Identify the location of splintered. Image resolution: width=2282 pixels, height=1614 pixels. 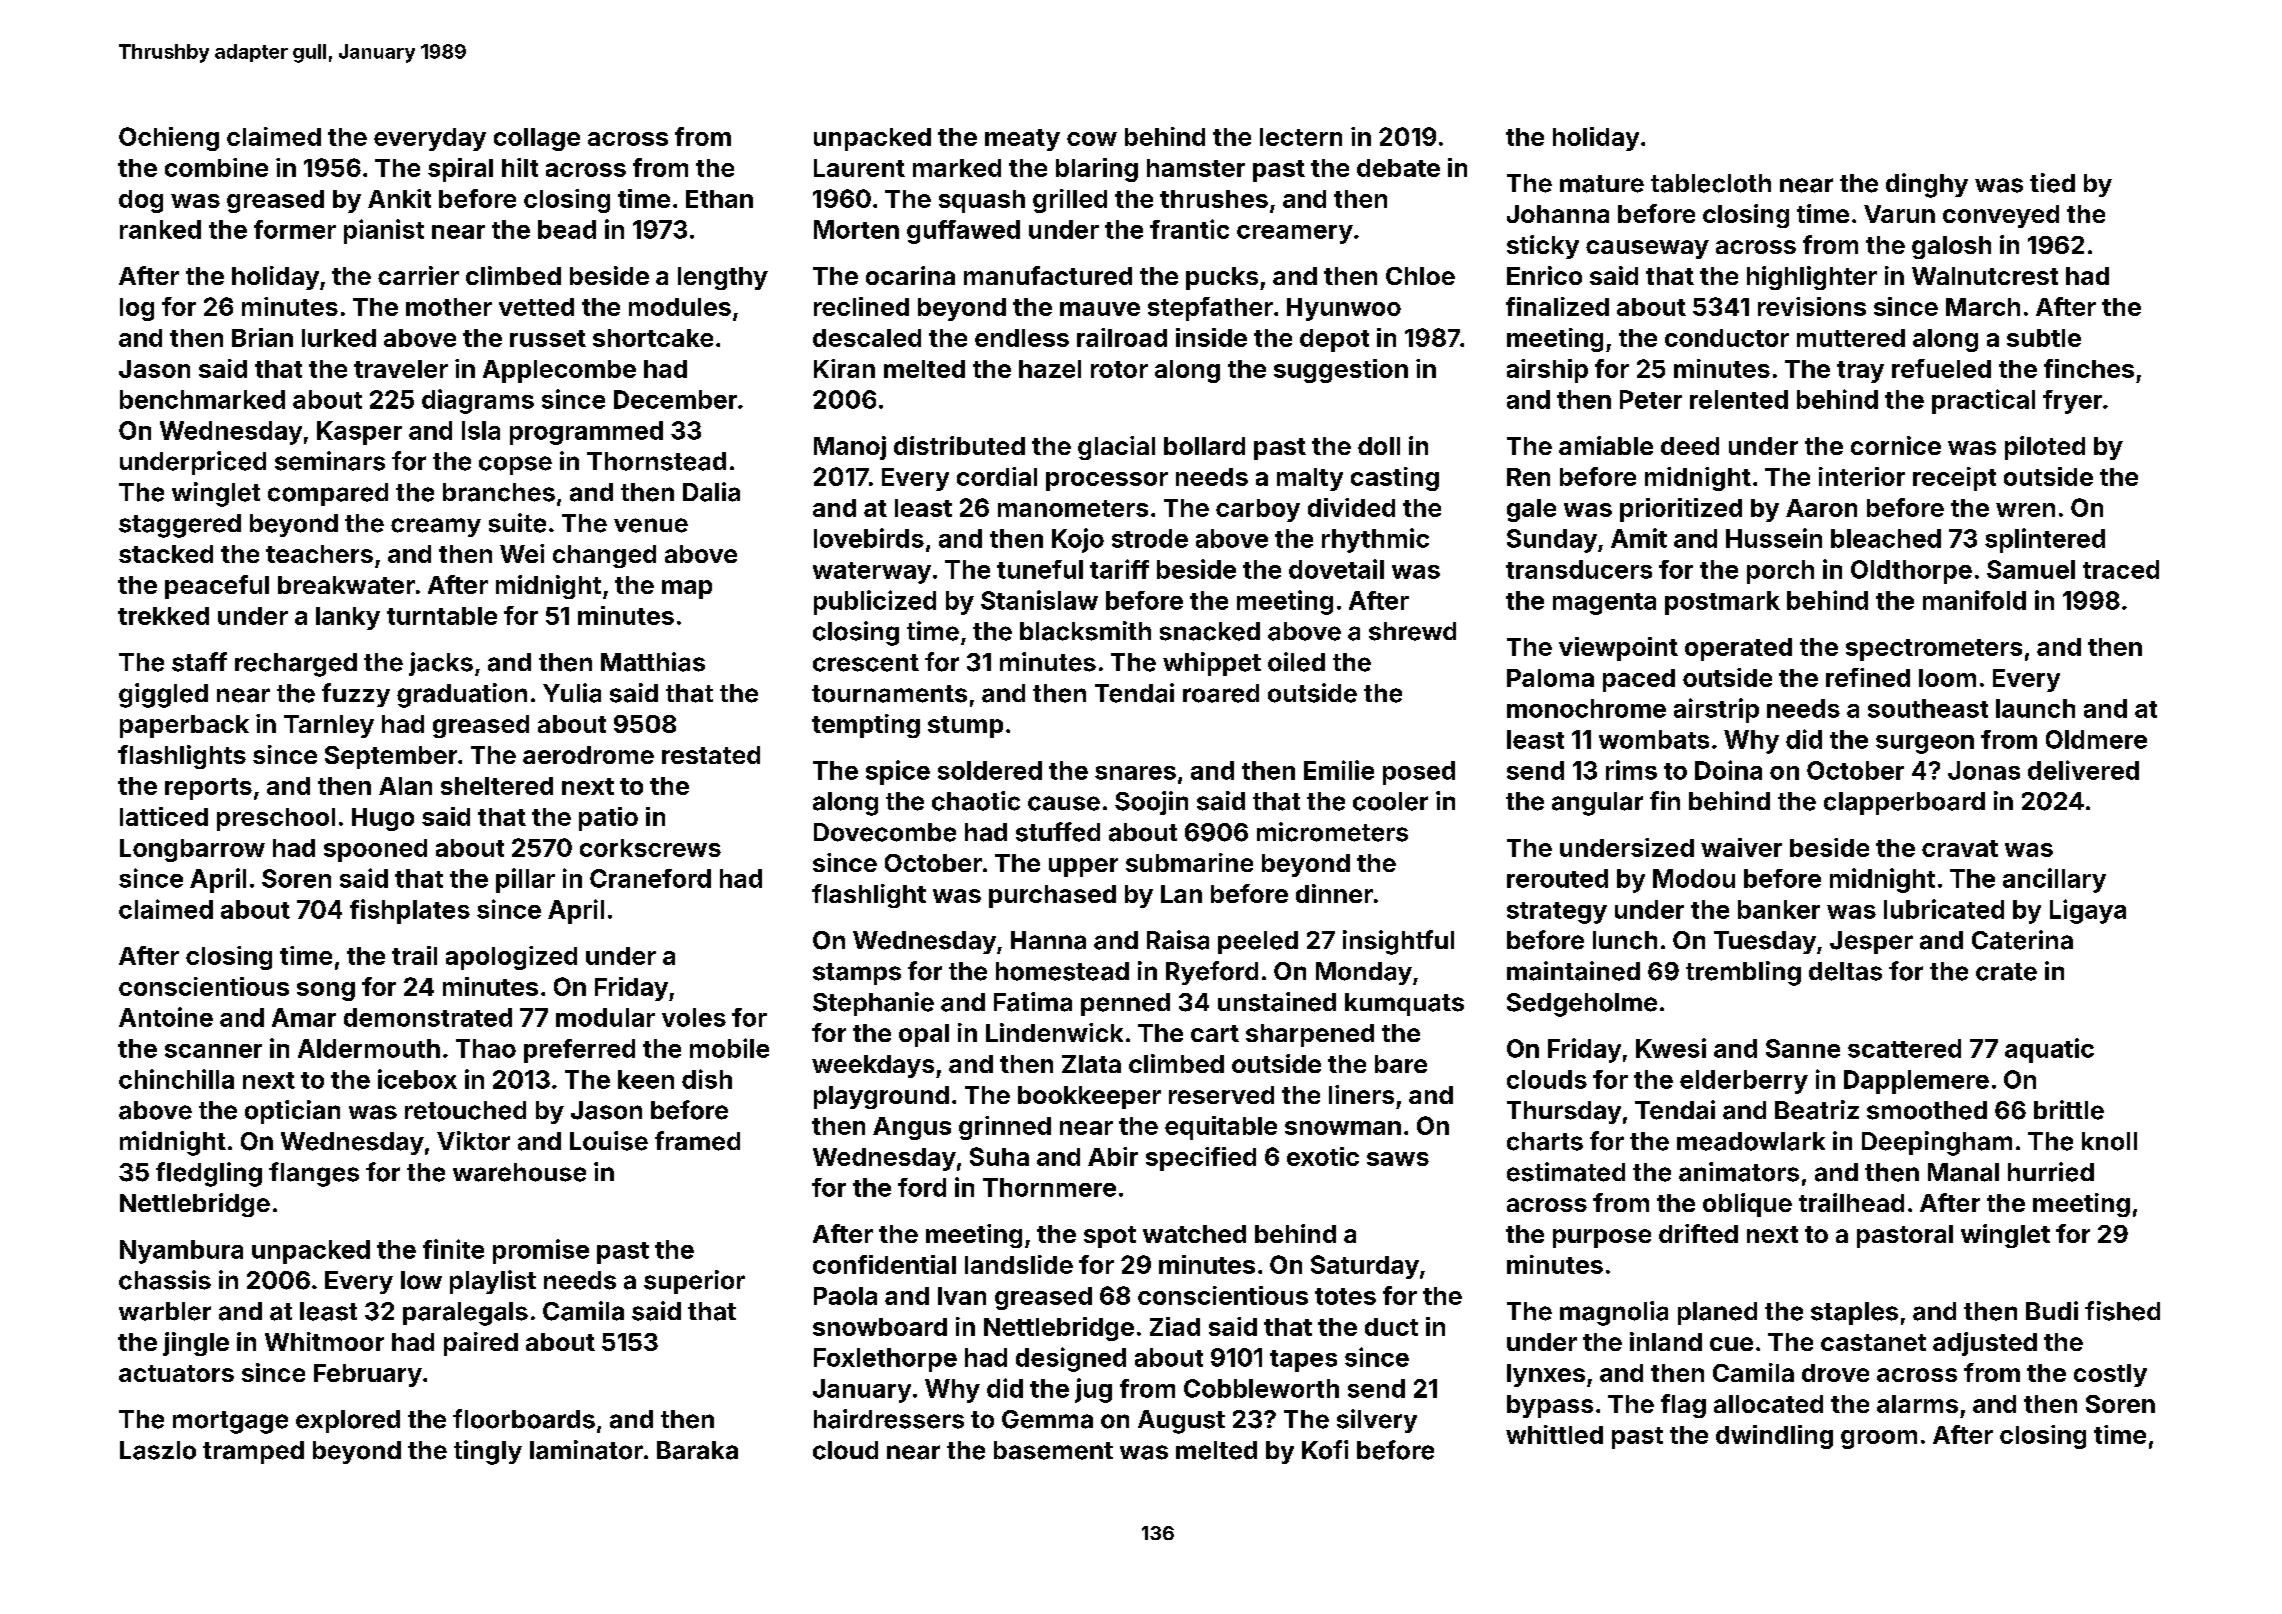
(2045, 540).
